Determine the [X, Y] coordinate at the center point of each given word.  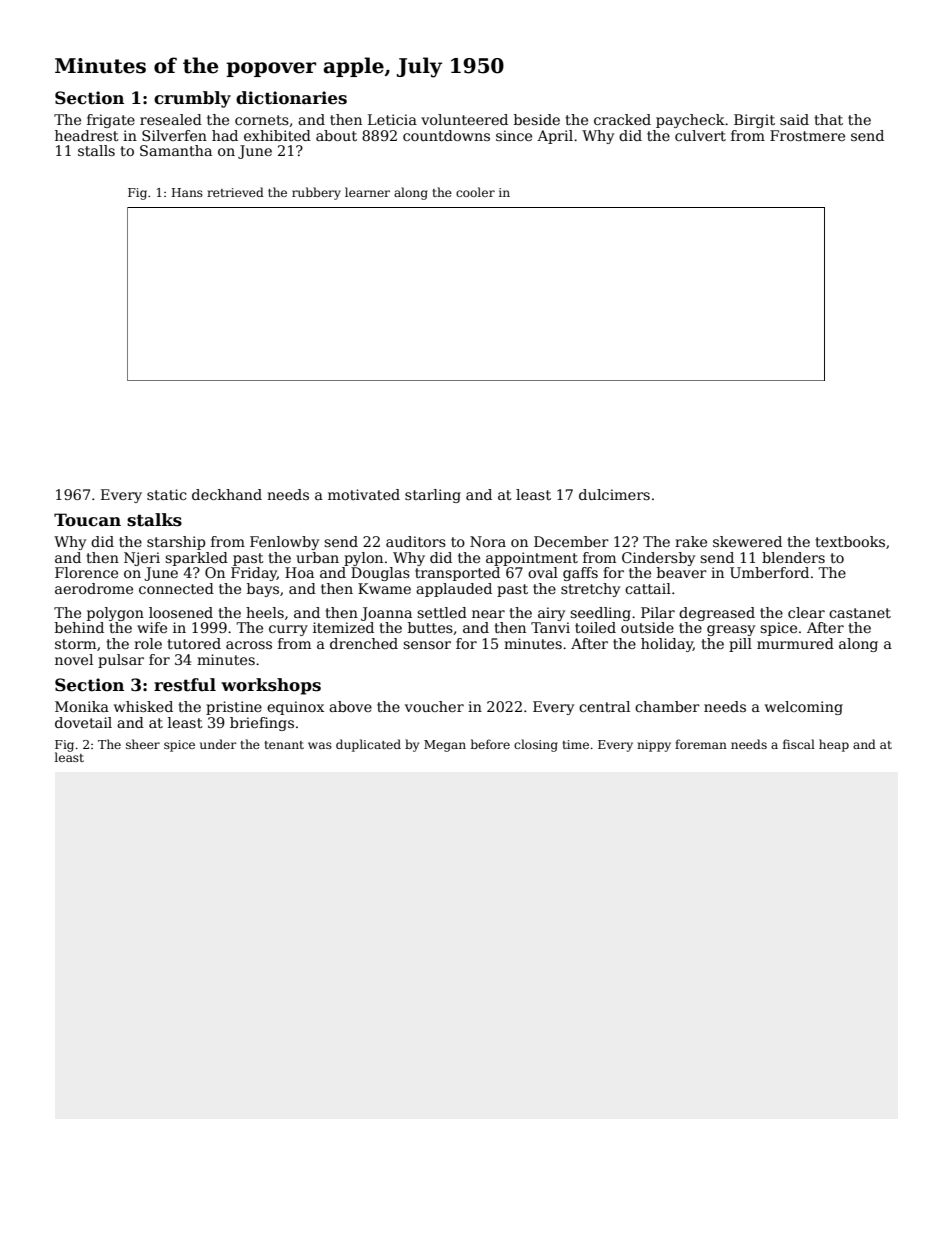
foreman [701, 744]
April [555, 137]
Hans [187, 192]
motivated [364, 494]
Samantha [176, 150]
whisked [143, 706]
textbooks [850, 541]
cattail [648, 588]
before [490, 744]
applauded [454, 590]
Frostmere [807, 135]
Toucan [87, 520]
